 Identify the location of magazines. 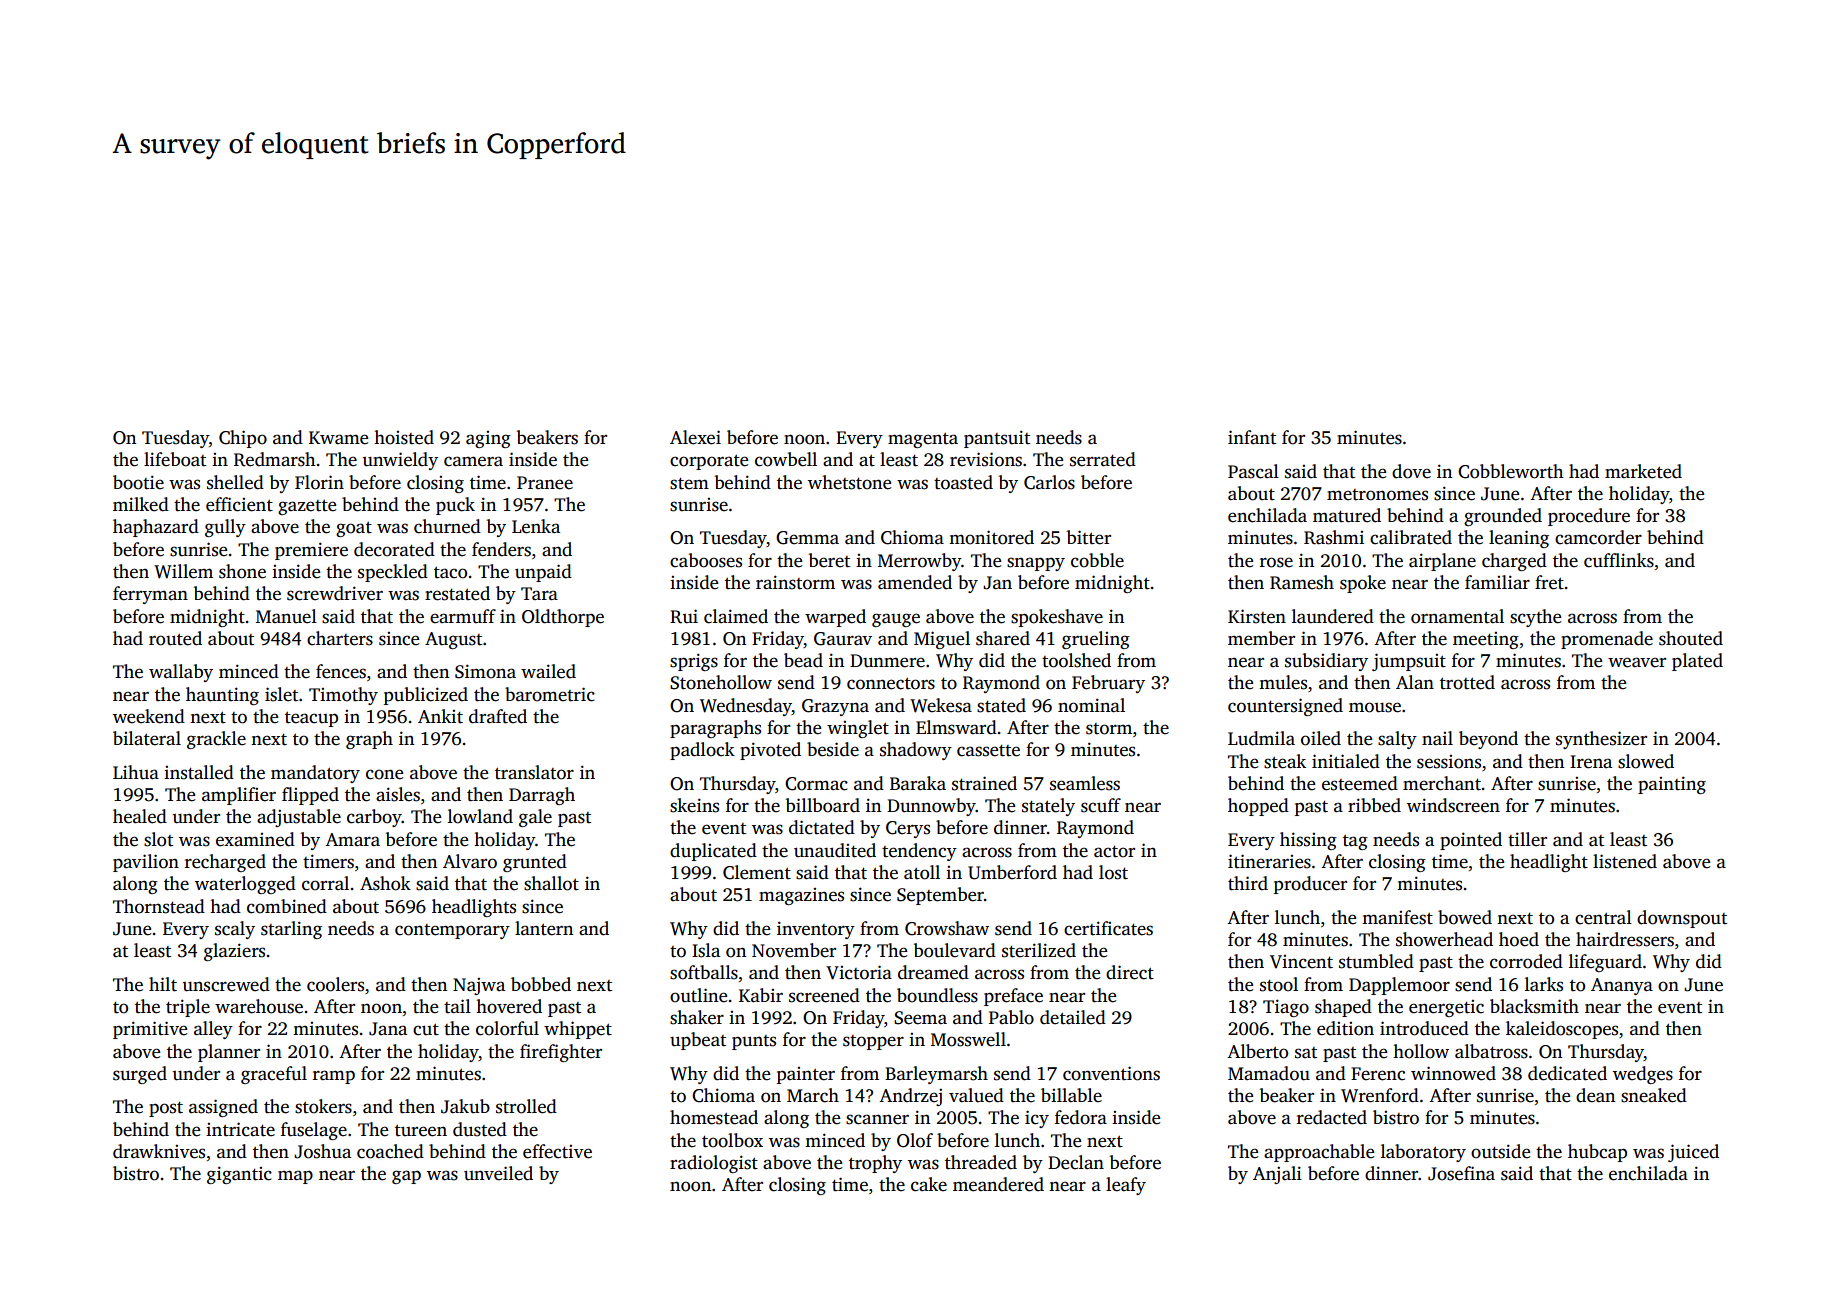
(801, 896).
